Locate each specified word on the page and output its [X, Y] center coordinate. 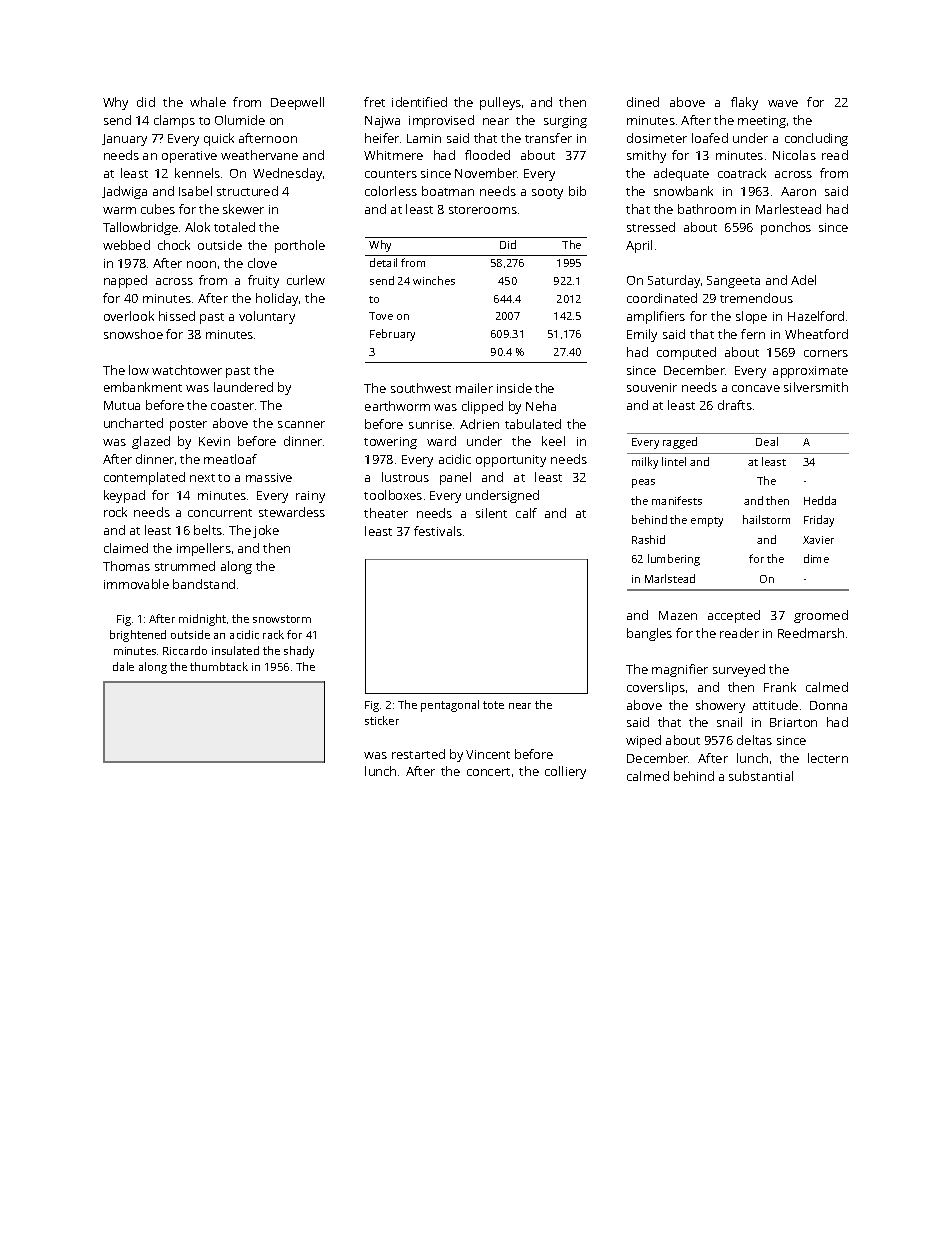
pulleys [500, 103]
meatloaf [230, 459]
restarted [418, 754]
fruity [263, 281]
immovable [136, 584]
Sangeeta [733, 282]
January [124, 140]
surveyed [739, 670]
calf [526, 513]
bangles [649, 634]
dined [643, 102]
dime [816, 558]
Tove [381, 316]
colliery [565, 772]
